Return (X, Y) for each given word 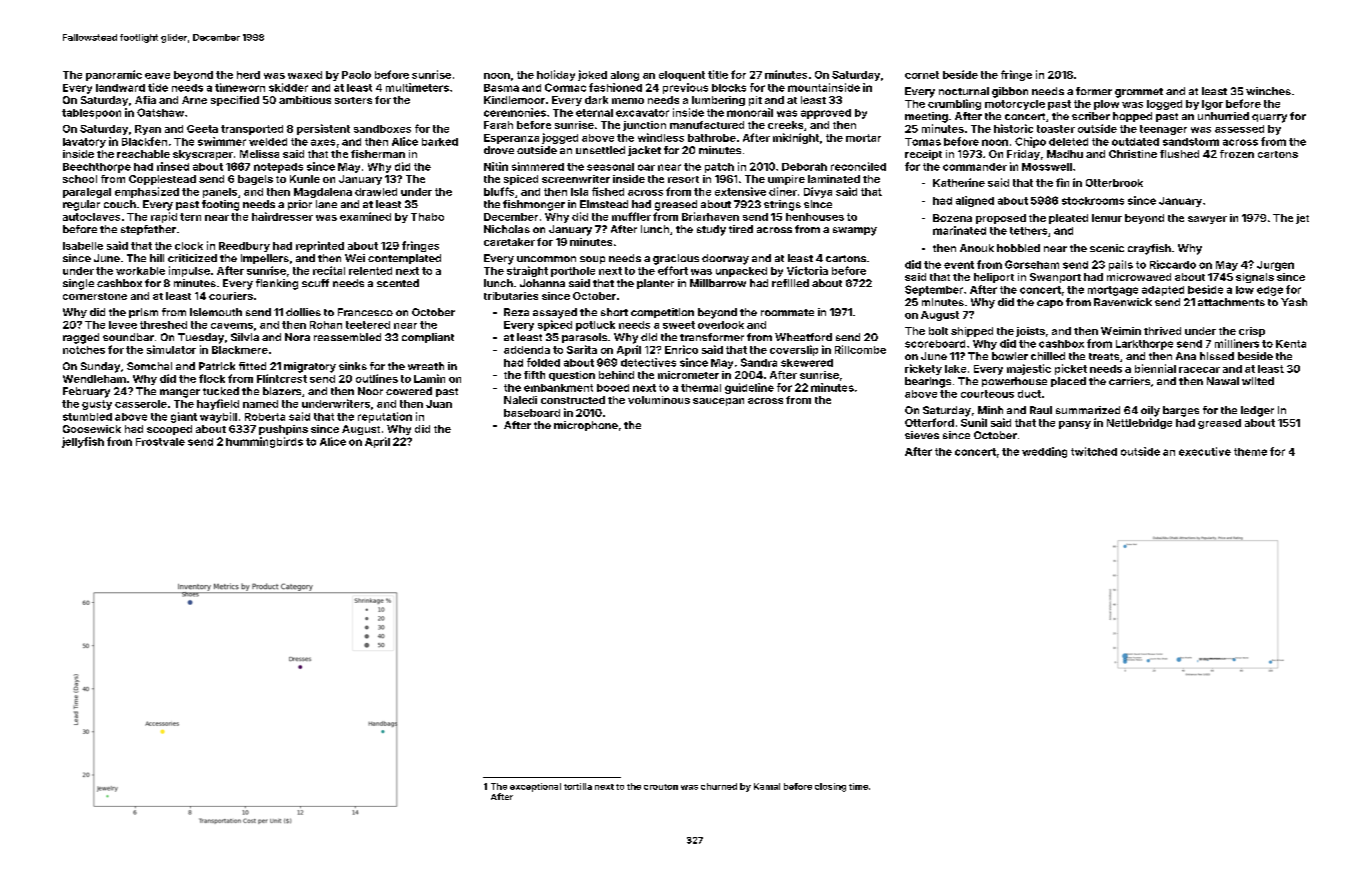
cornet (922, 75)
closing (830, 787)
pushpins (283, 430)
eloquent (682, 76)
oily (1150, 411)
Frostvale (160, 442)
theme (1250, 452)
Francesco (365, 312)
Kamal (767, 786)
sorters (353, 100)
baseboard (532, 413)
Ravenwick (1123, 302)
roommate (787, 312)
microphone (586, 426)
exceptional (535, 787)
